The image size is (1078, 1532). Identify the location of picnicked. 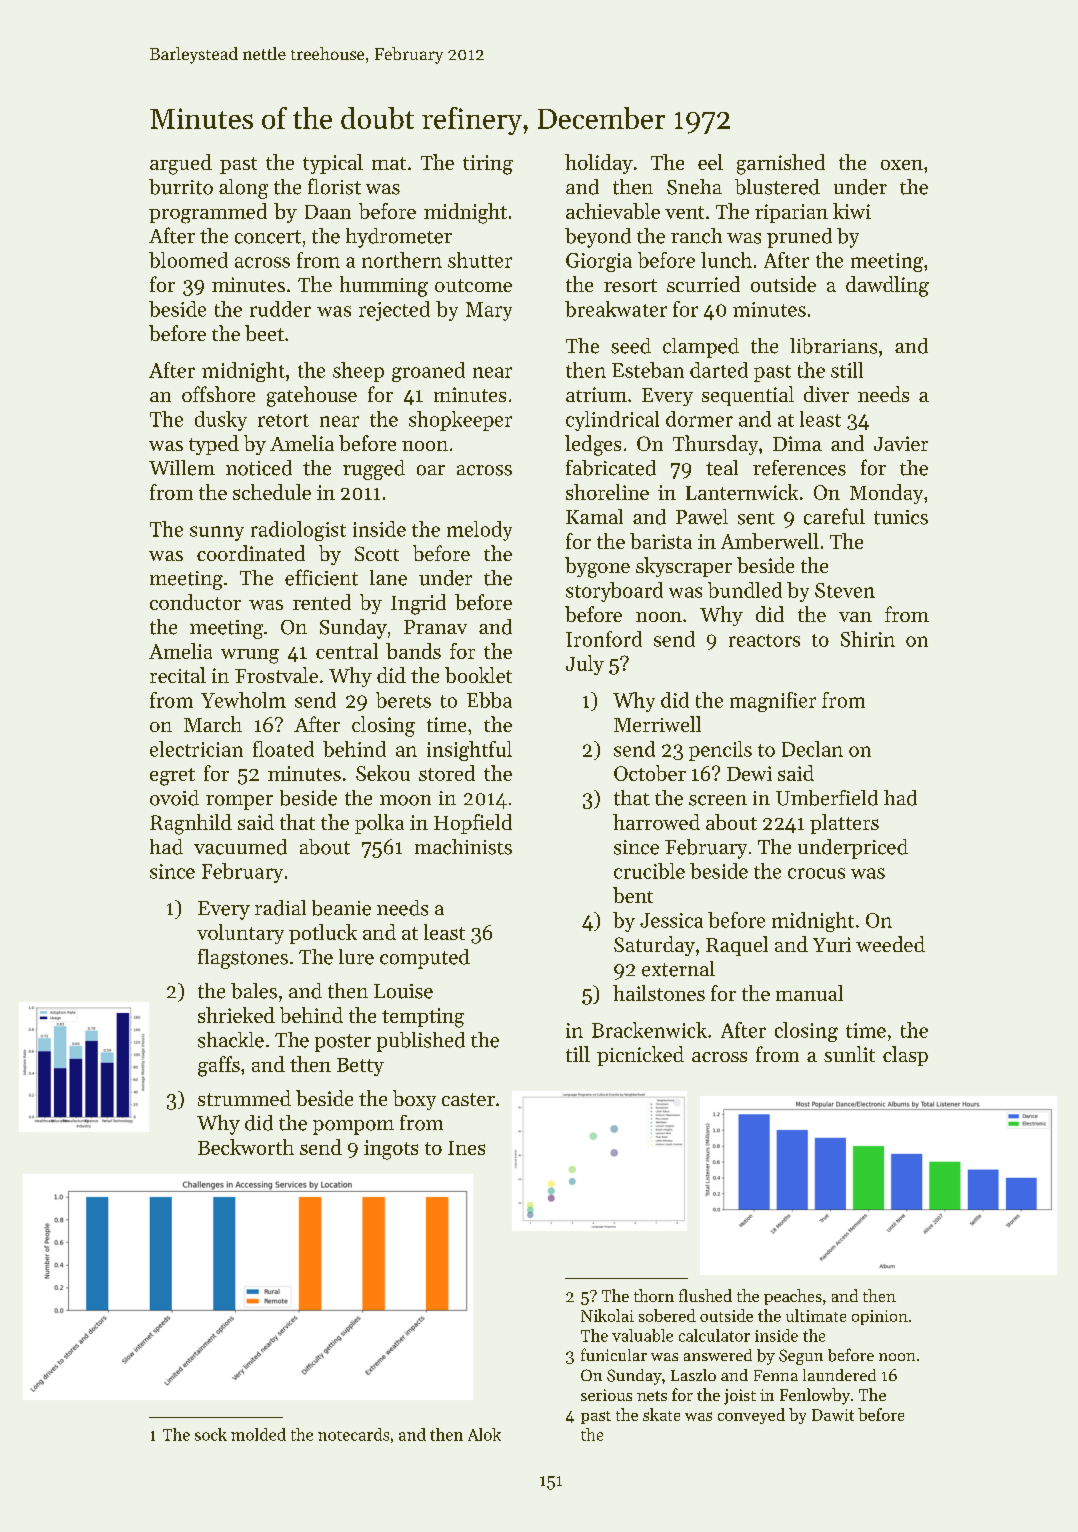
(640, 1056).
